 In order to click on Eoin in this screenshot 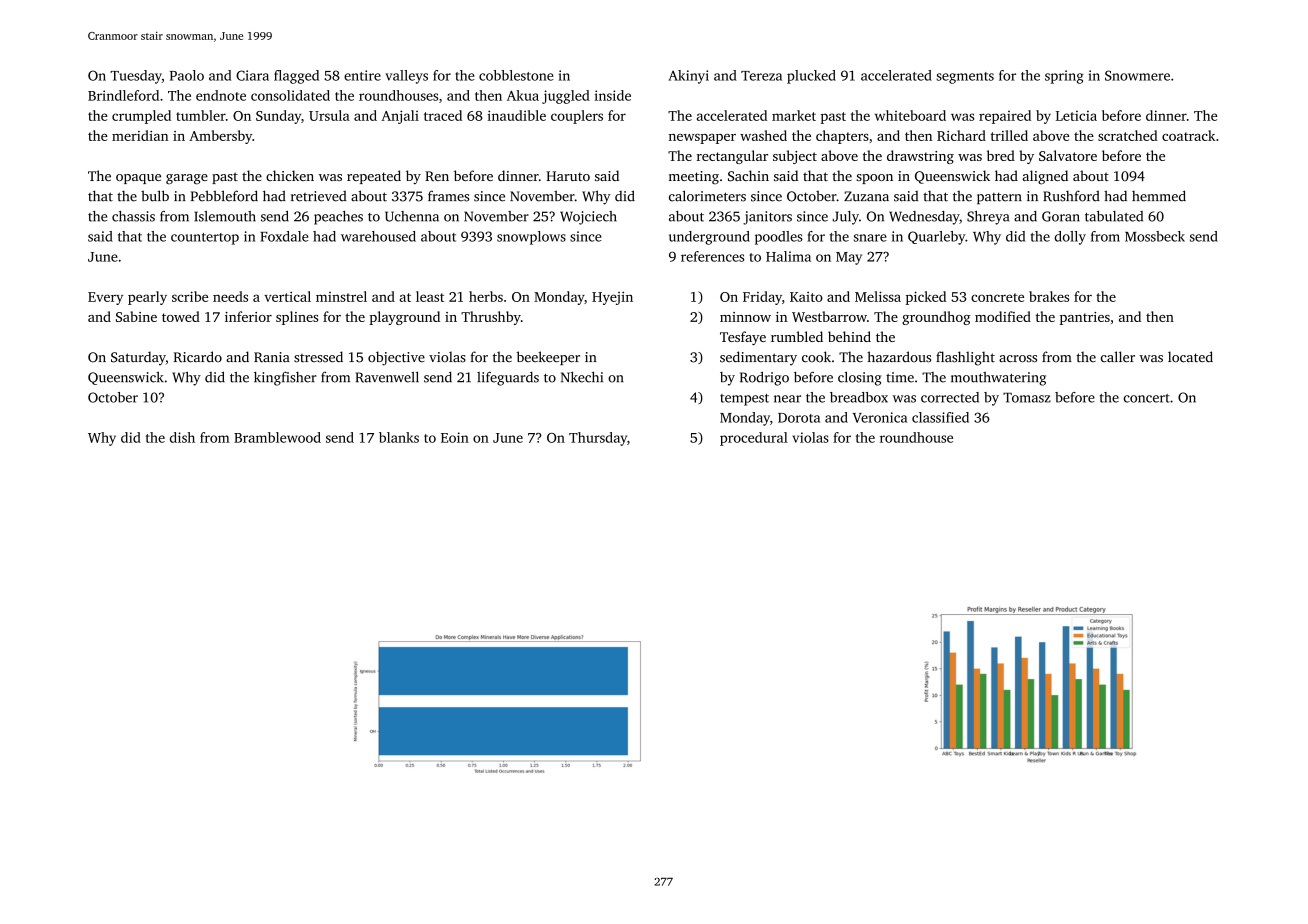, I will do `click(455, 437)`.
